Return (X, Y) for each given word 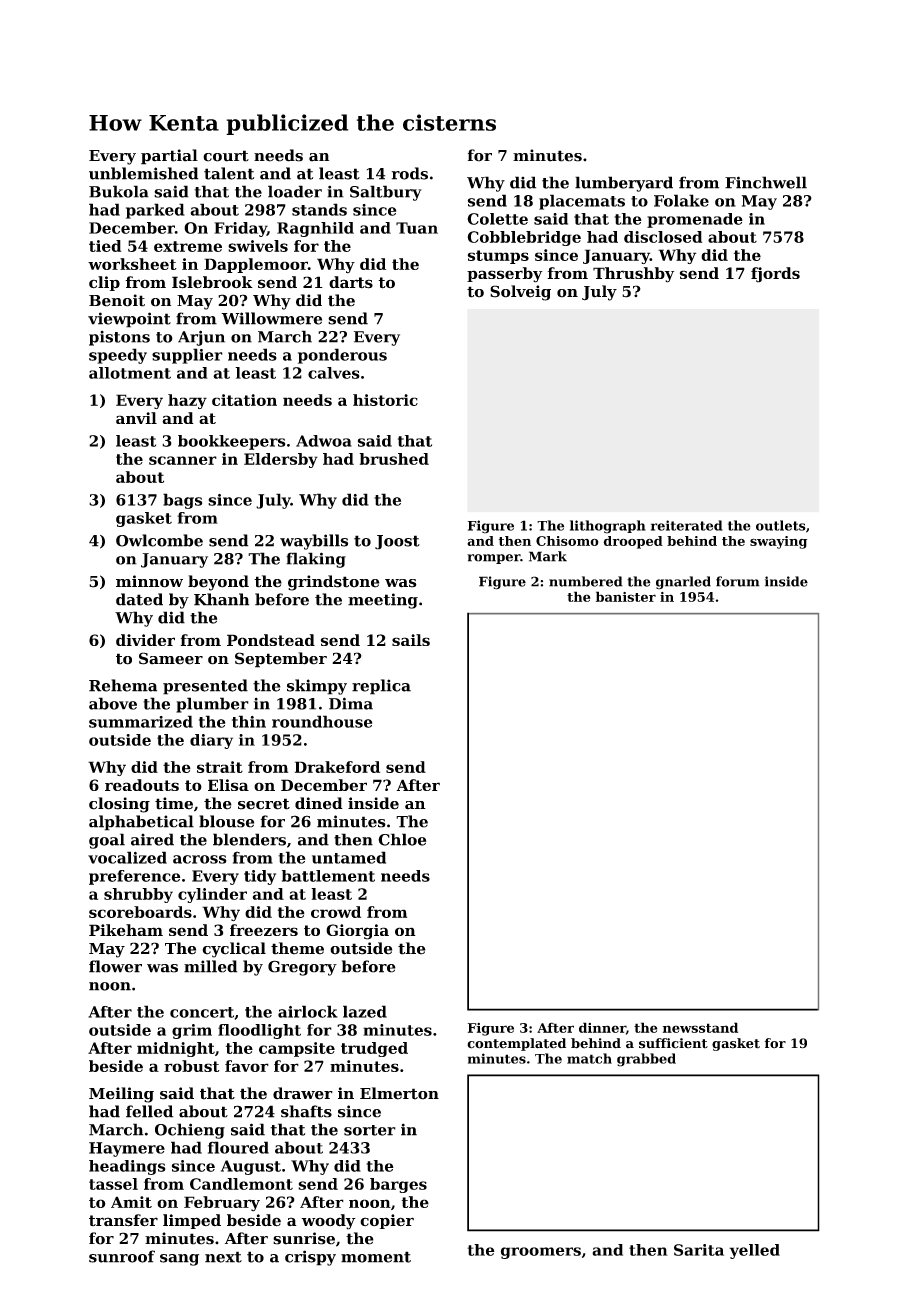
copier (387, 1221)
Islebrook (212, 282)
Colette (497, 219)
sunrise (304, 1238)
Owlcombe (159, 540)
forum (738, 581)
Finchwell (766, 182)
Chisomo (567, 541)
